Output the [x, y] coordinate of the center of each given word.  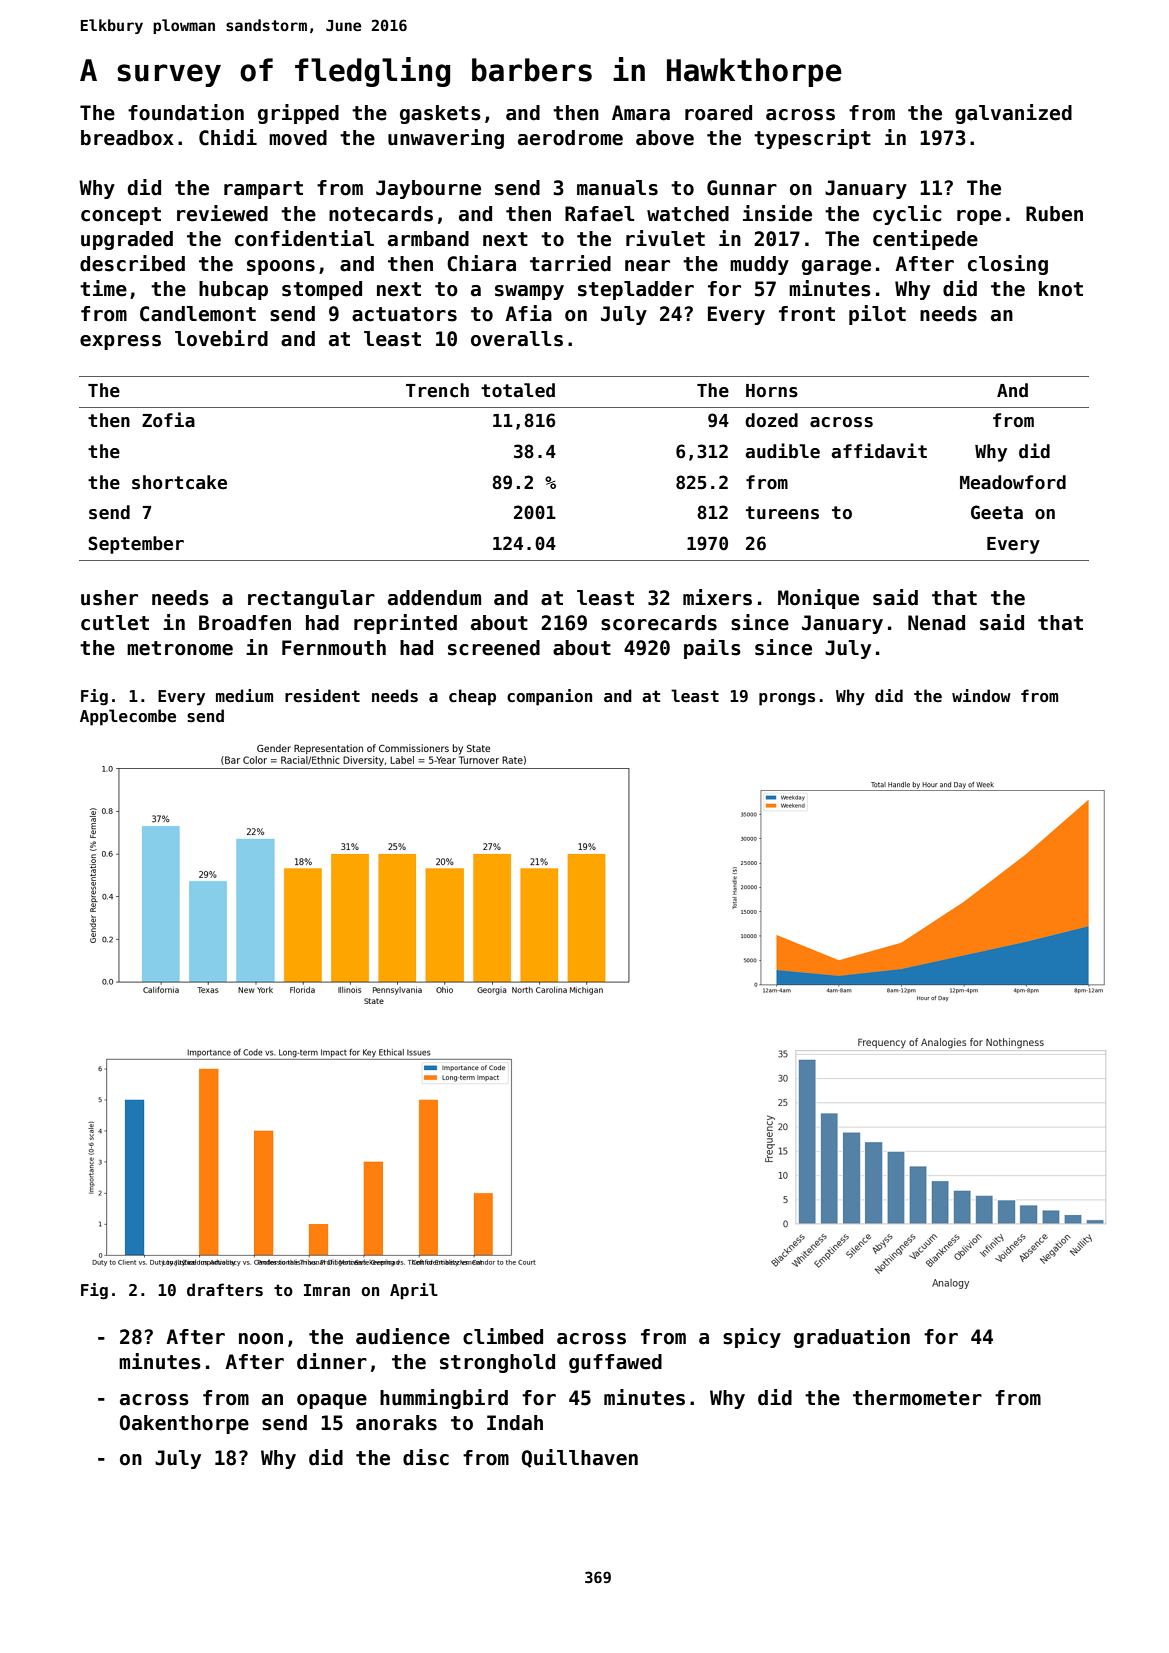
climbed [503, 1336]
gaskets [440, 114]
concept [121, 216]
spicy [752, 1338]
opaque [332, 1401]
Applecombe [128, 717]
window [981, 695]
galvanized [1013, 114]
